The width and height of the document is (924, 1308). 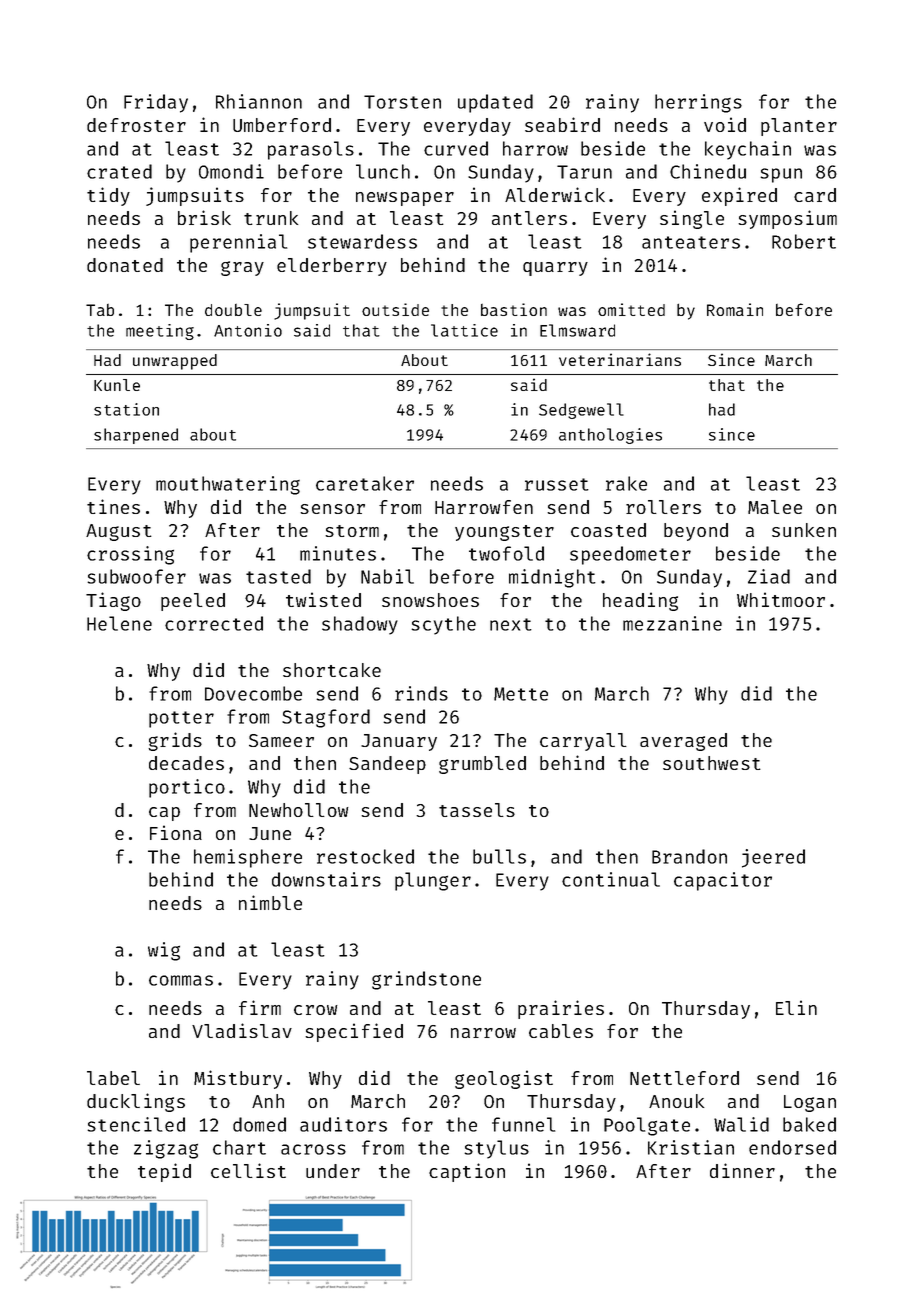 I want to click on veterinarians, so click(x=620, y=359).
